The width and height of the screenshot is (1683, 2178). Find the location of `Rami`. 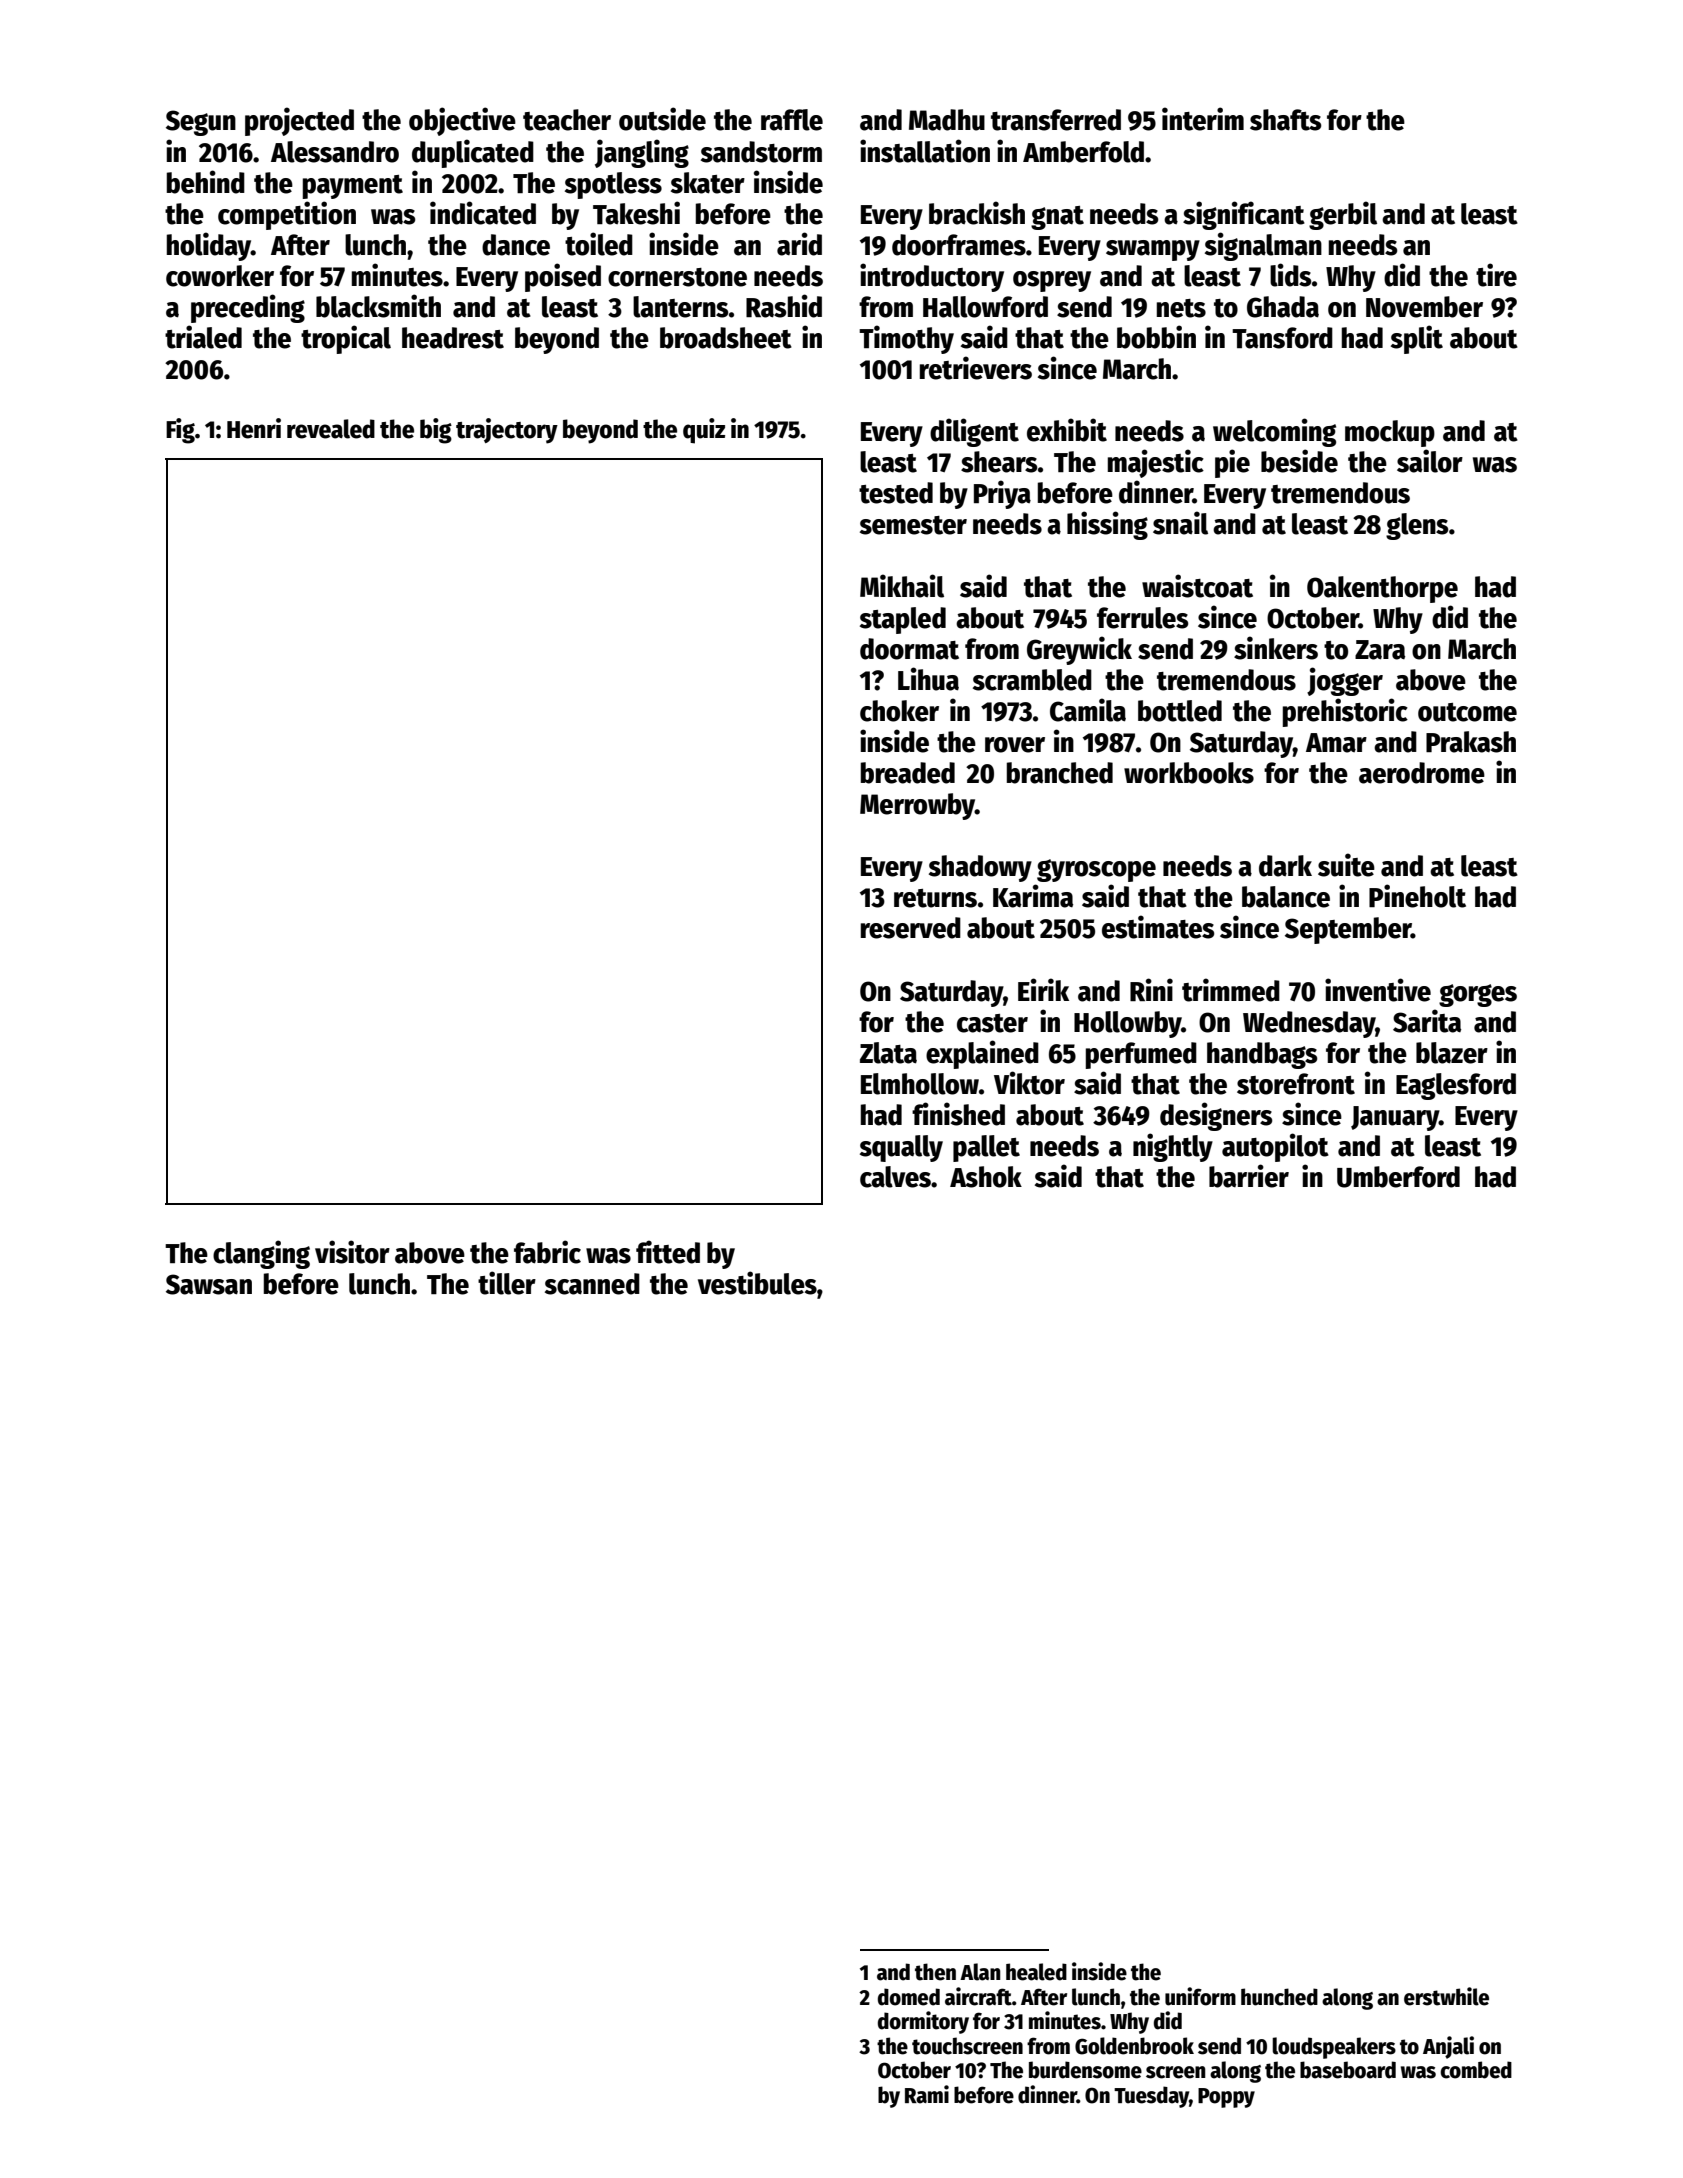

Rami is located at coordinates (927, 2094).
